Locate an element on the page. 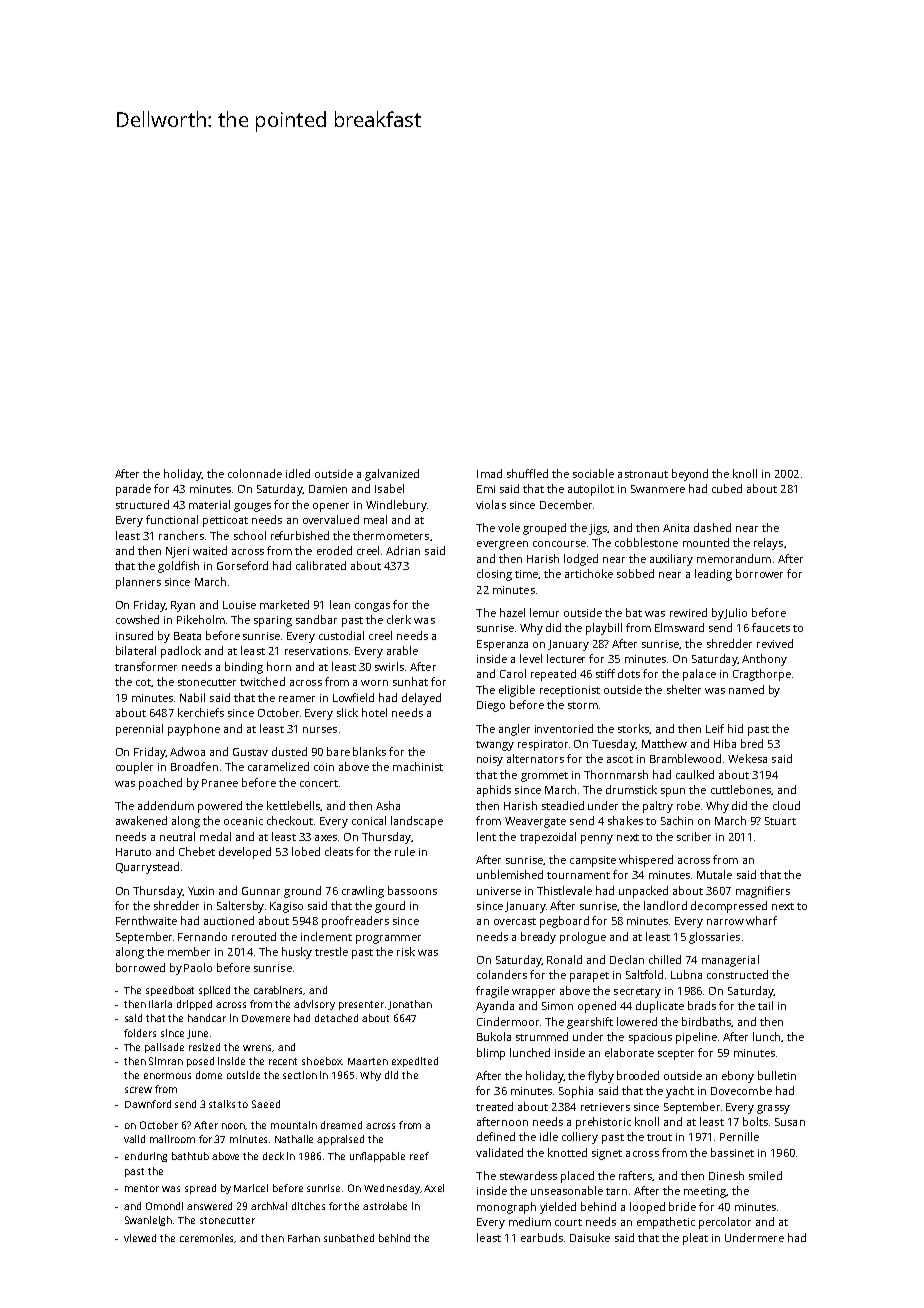 The height and width of the page is (1308, 924). deck is located at coordinates (273, 1156).
